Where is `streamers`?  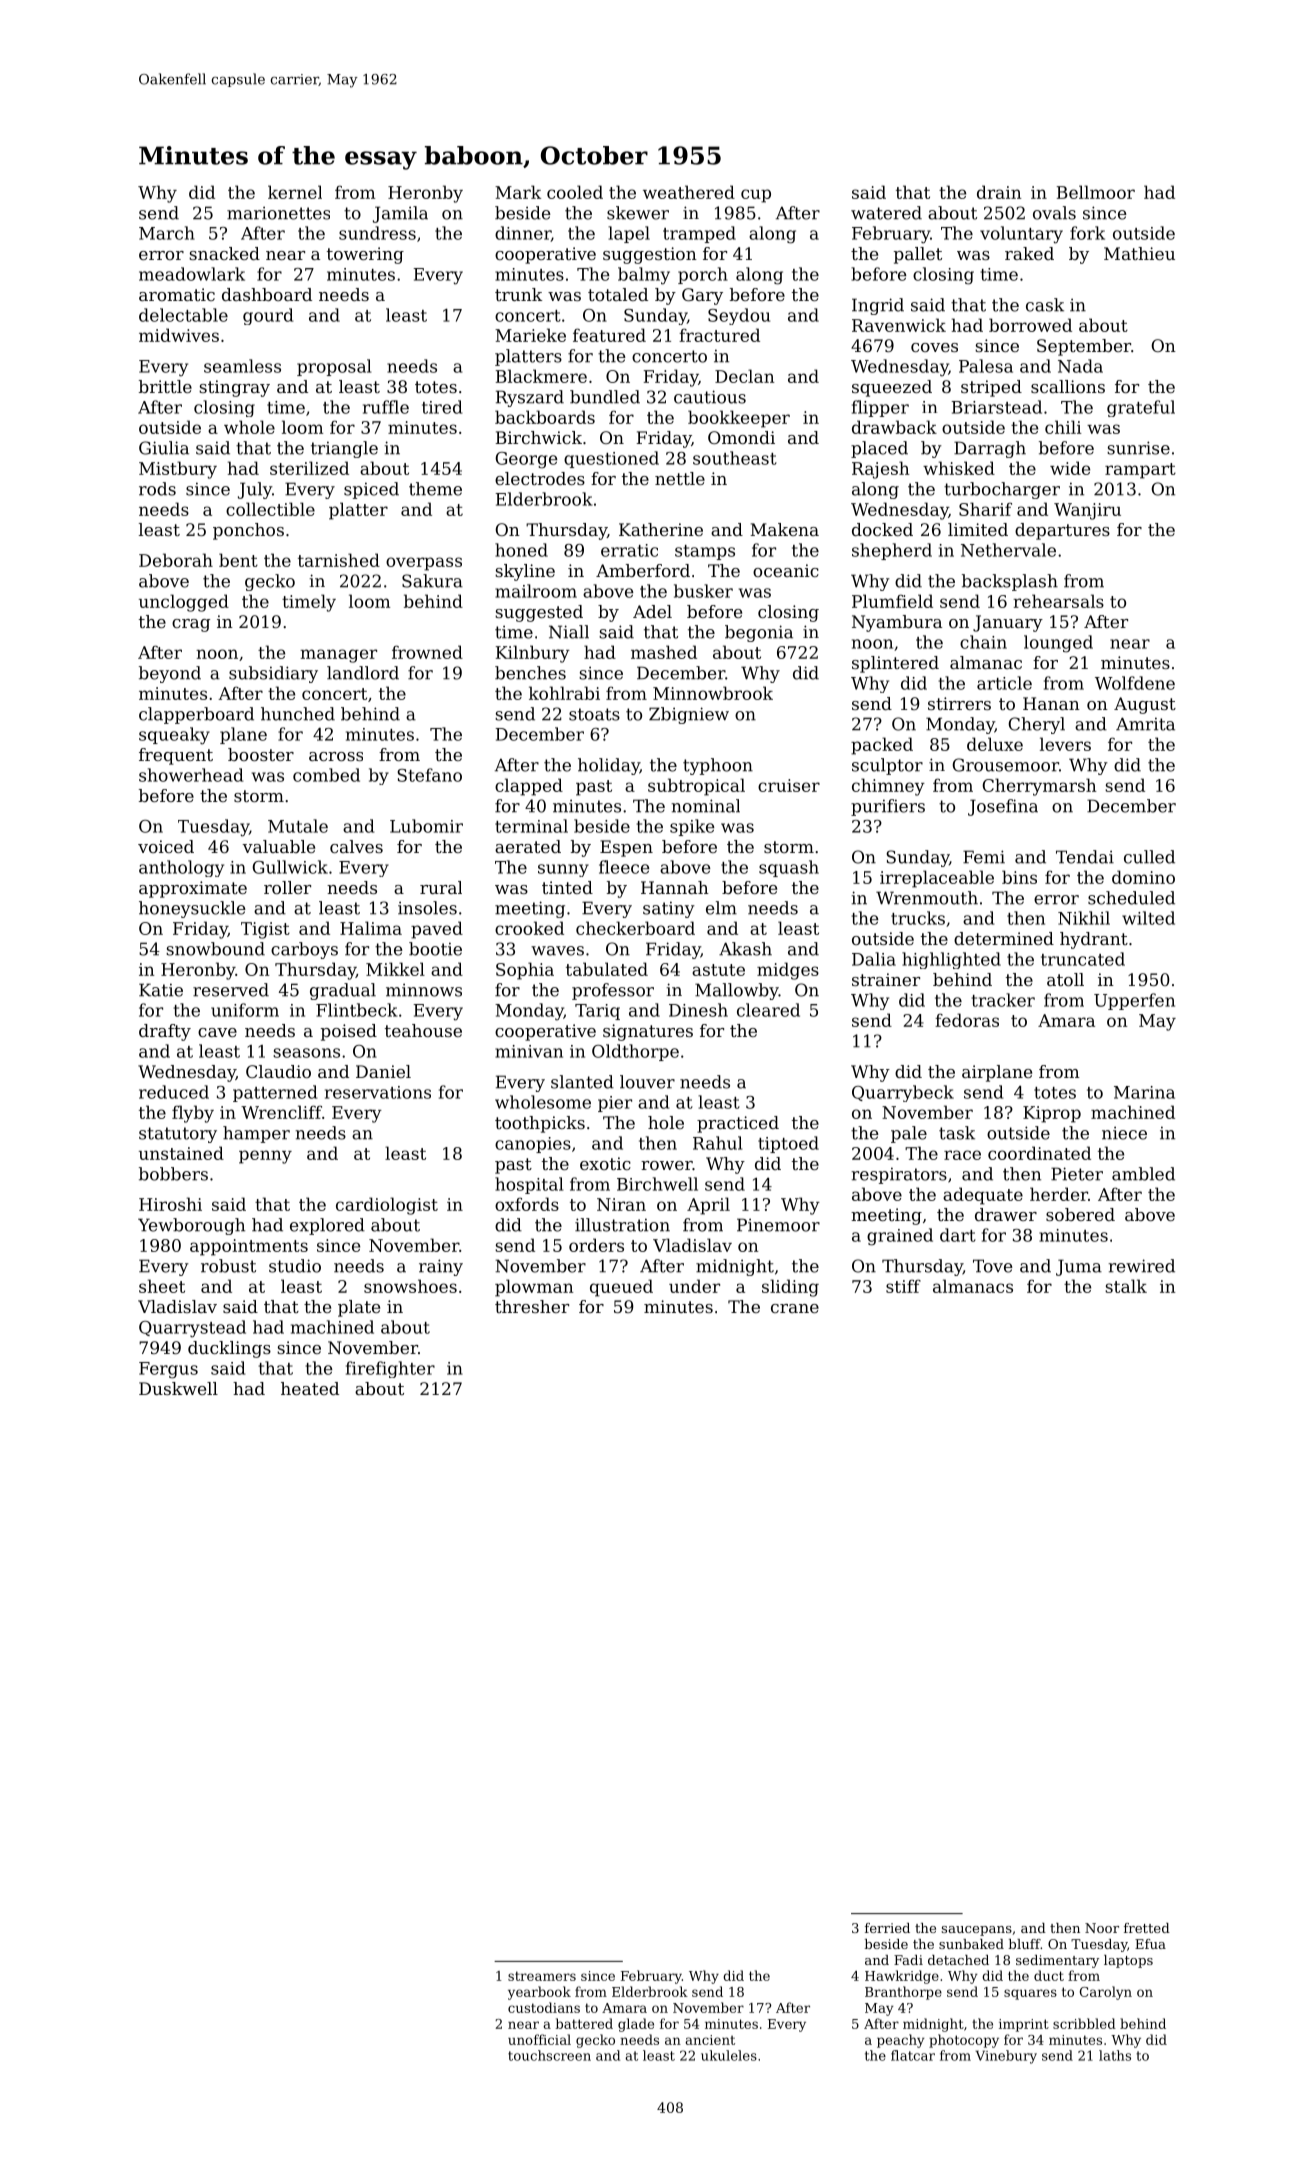
streamers is located at coordinates (542, 1976).
